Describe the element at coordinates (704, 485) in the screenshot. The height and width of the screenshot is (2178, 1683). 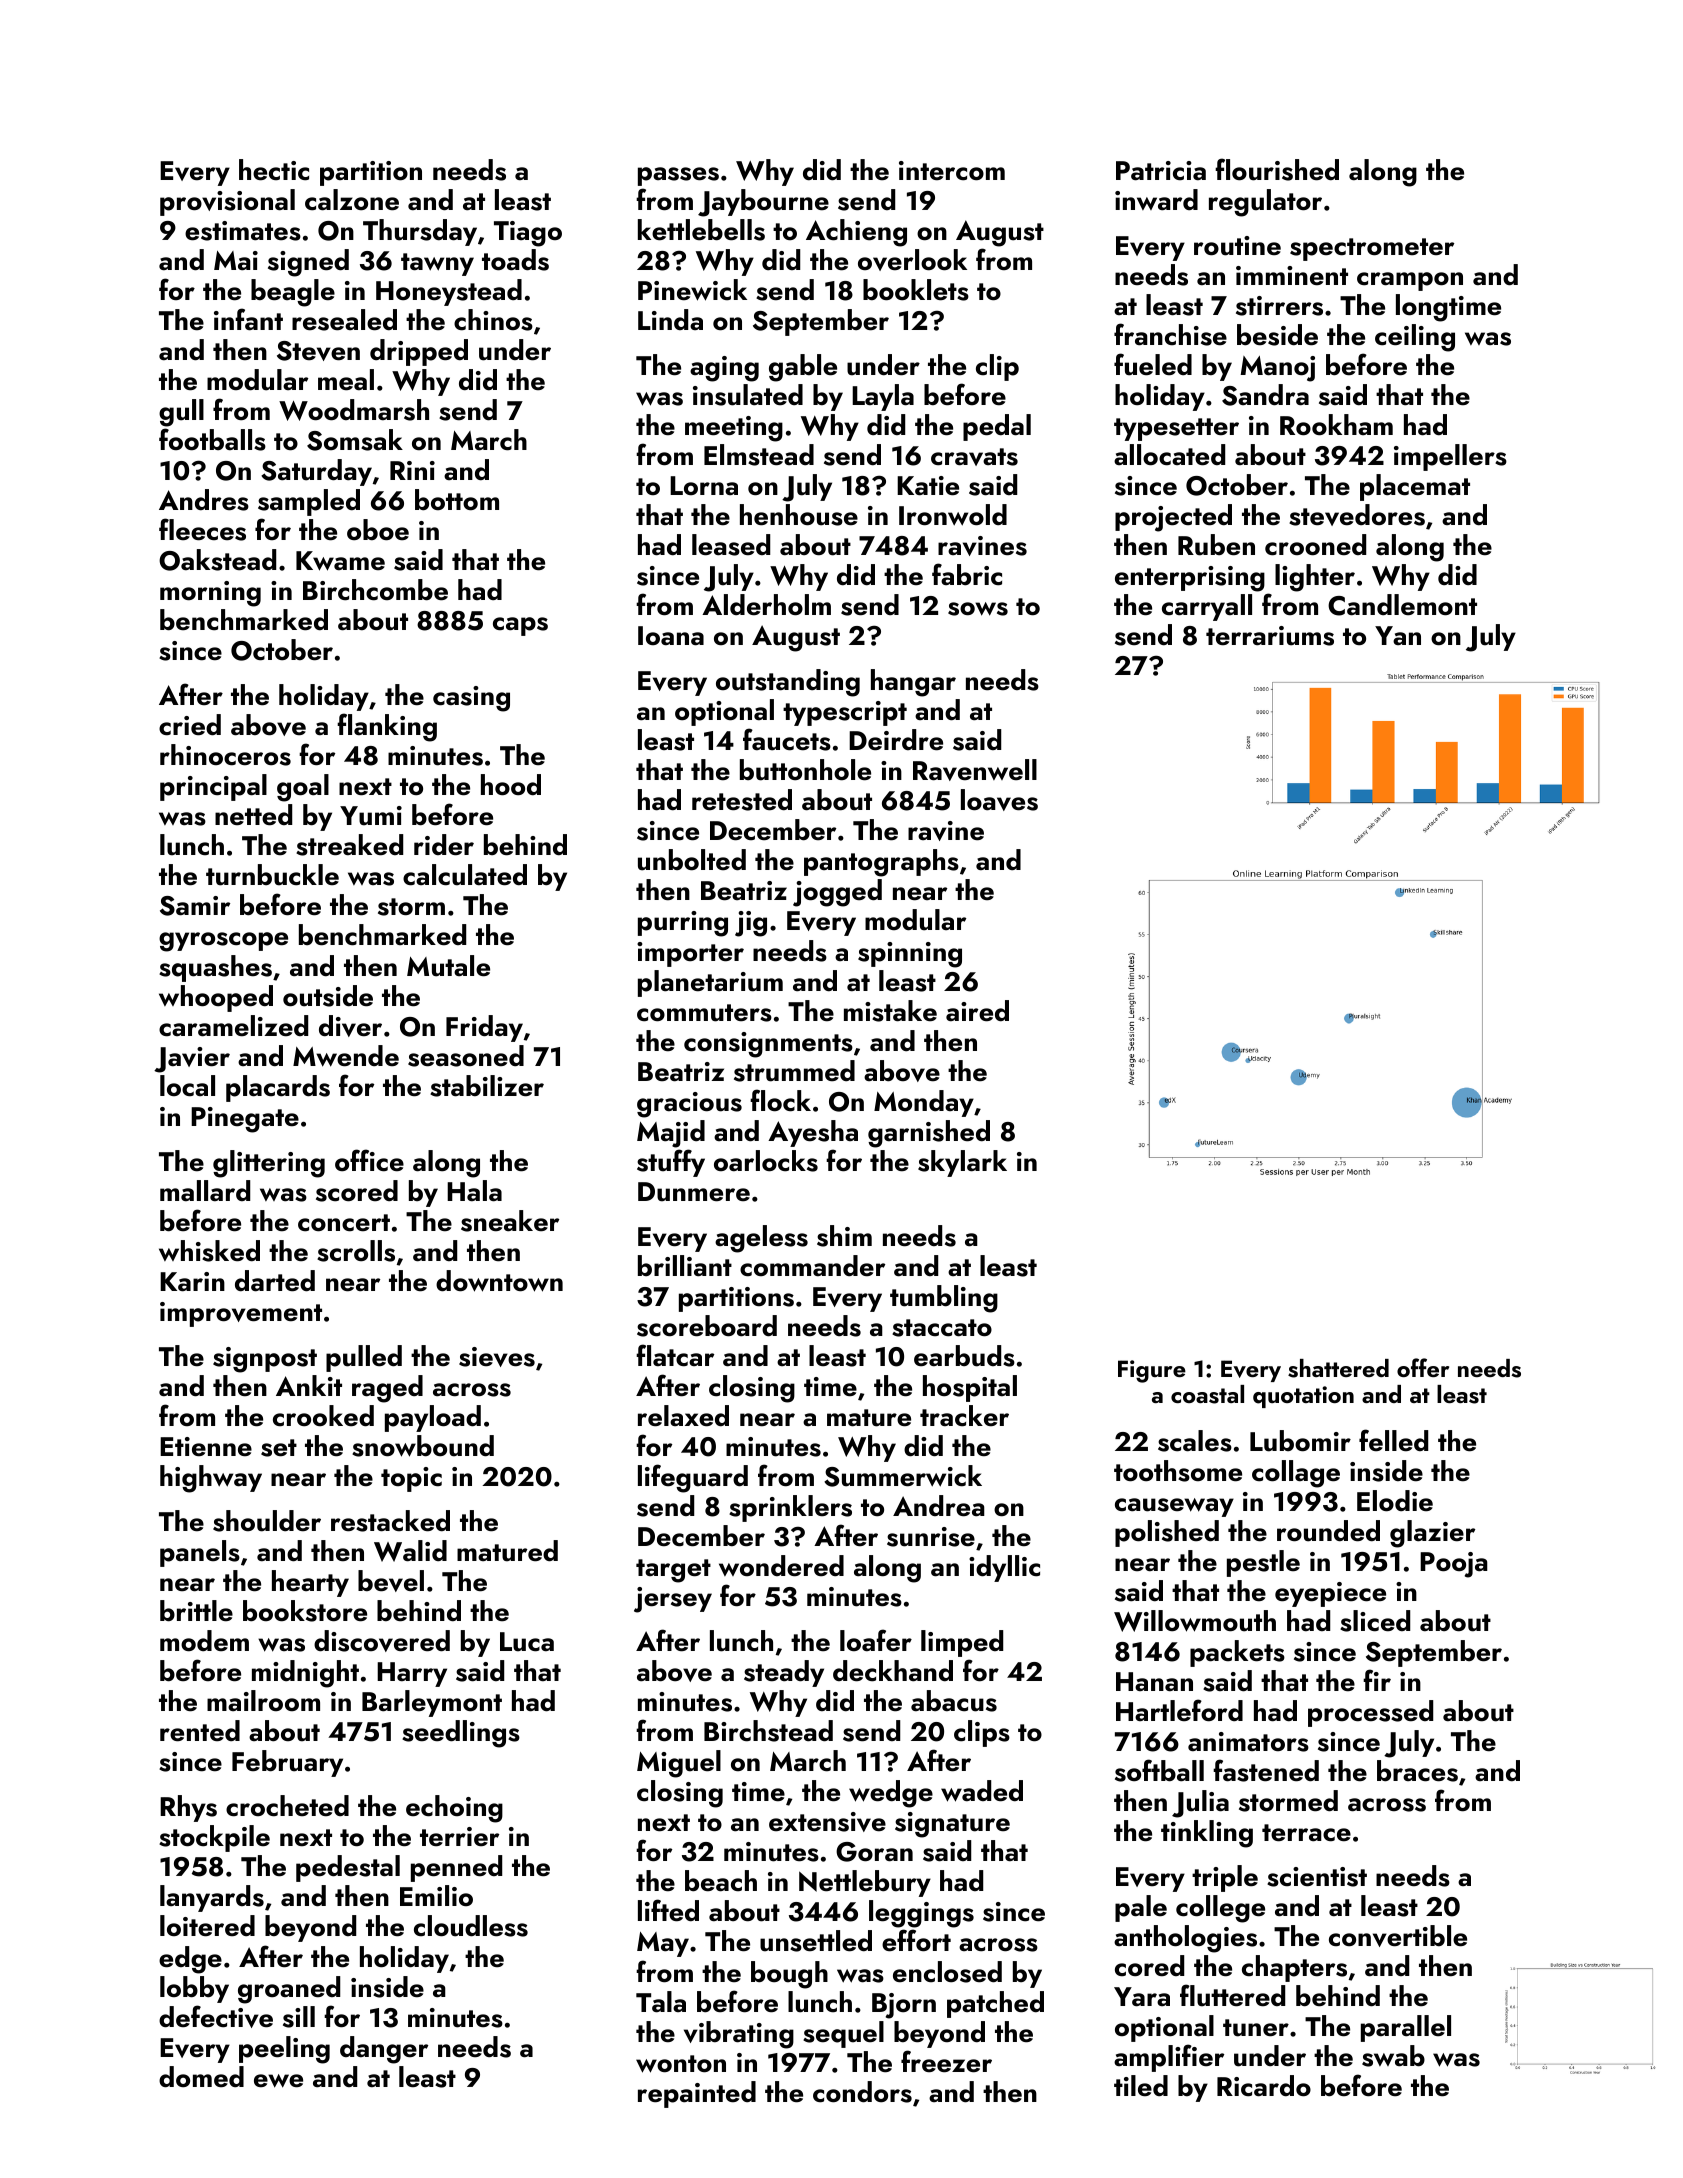
I see `Lorna` at that location.
